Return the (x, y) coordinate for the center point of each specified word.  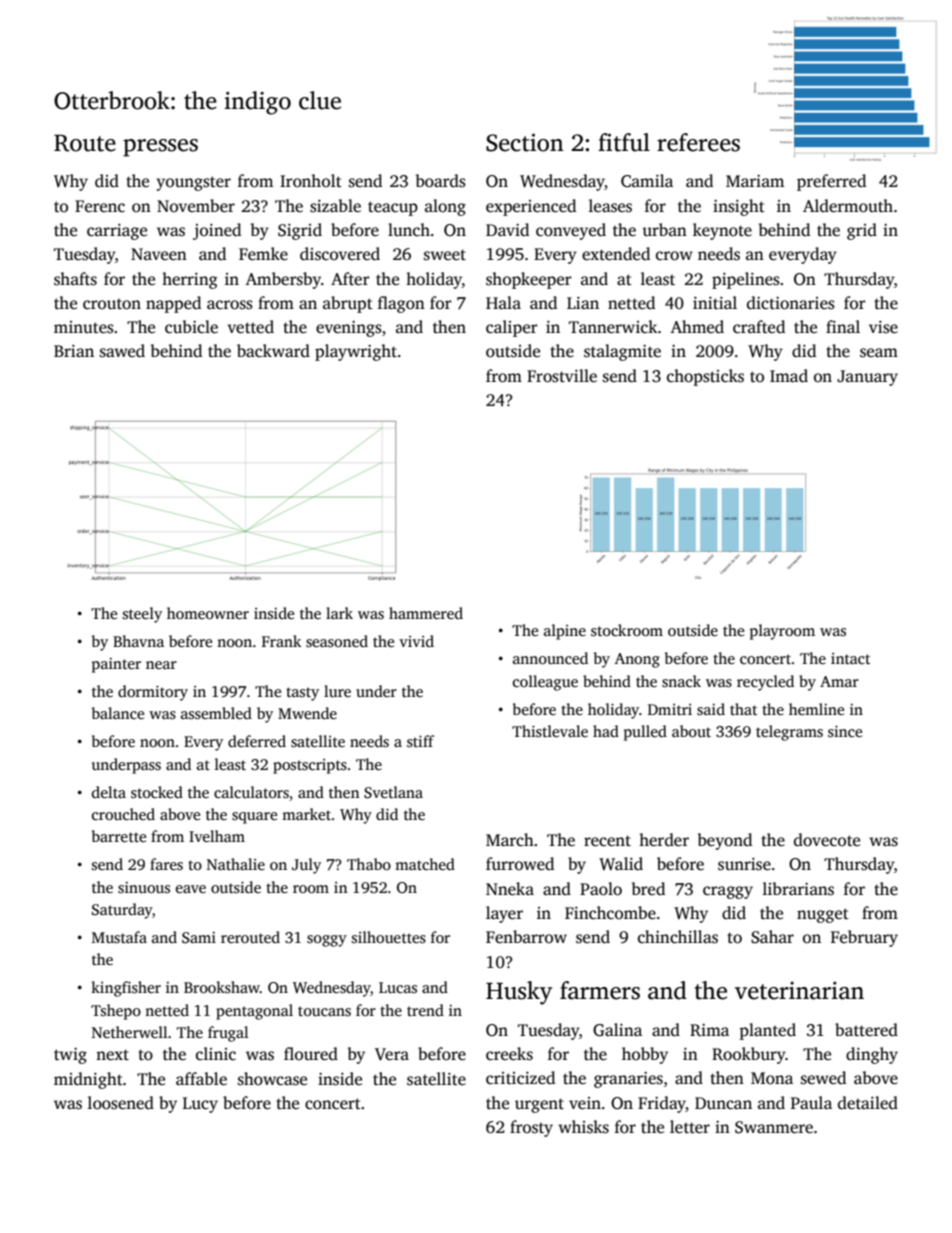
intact (850, 658)
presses (160, 148)
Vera (392, 1054)
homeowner (208, 613)
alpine (565, 632)
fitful (624, 142)
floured (311, 1054)
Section (525, 142)
